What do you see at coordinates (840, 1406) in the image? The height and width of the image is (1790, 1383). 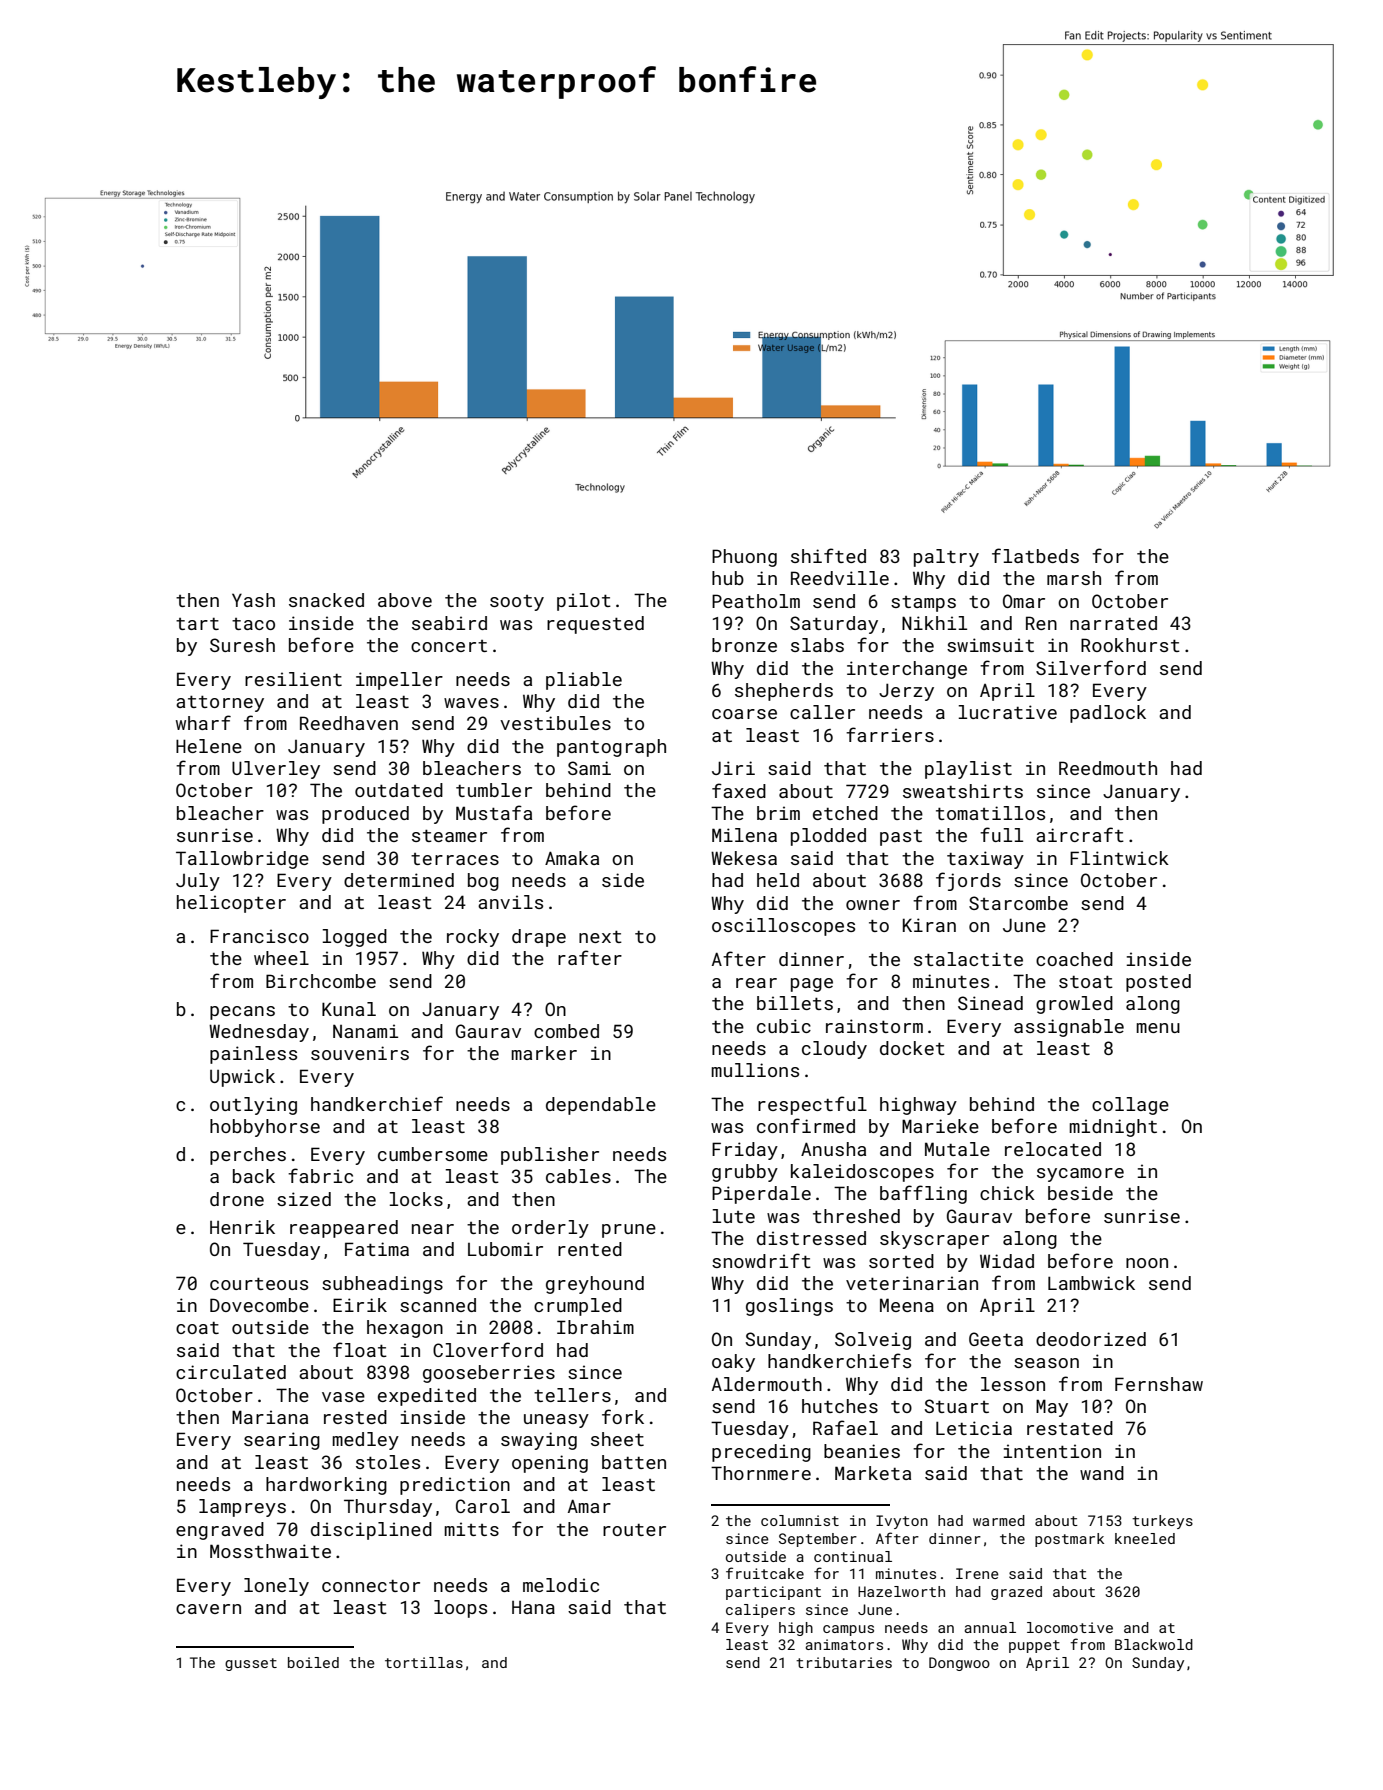 I see `hutches` at bounding box center [840, 1406].
